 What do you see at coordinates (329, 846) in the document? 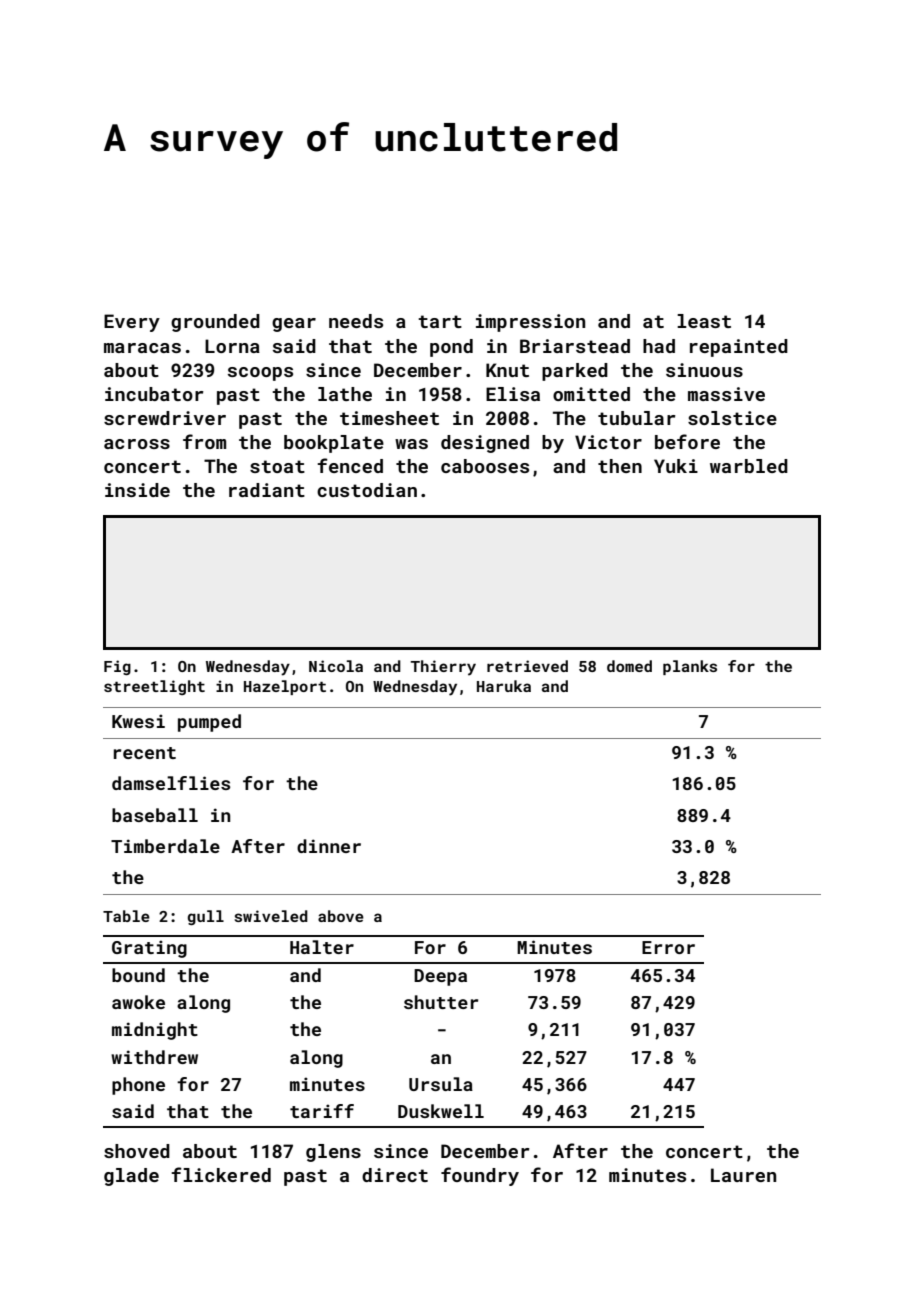
I see `dinner` at bounding box center [329, 846].
